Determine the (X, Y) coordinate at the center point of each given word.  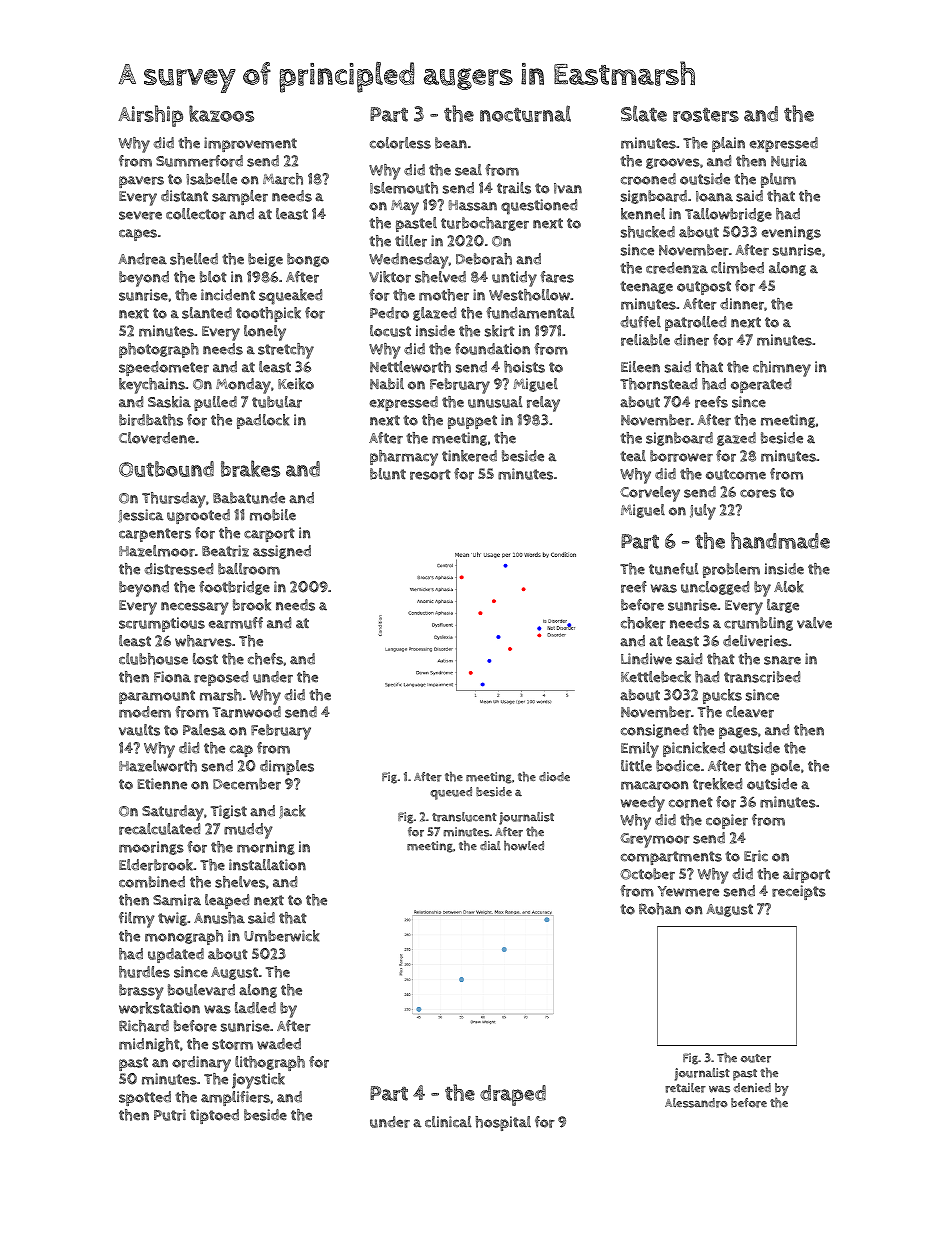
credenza (677, 268)
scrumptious (162, 624)
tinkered (469, 456)
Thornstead (658, 384)
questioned (539, 207)
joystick (258, 1081)
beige (265, 260)
